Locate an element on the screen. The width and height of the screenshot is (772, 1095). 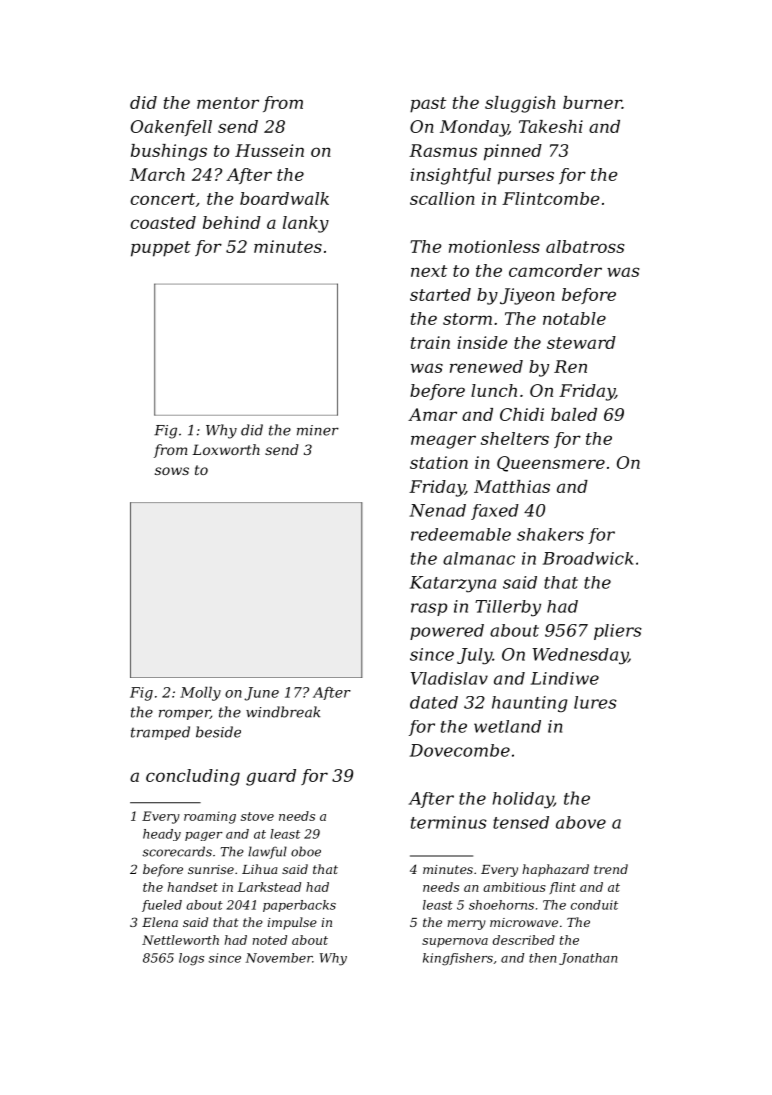
train is located at coordinates (430, 342).
